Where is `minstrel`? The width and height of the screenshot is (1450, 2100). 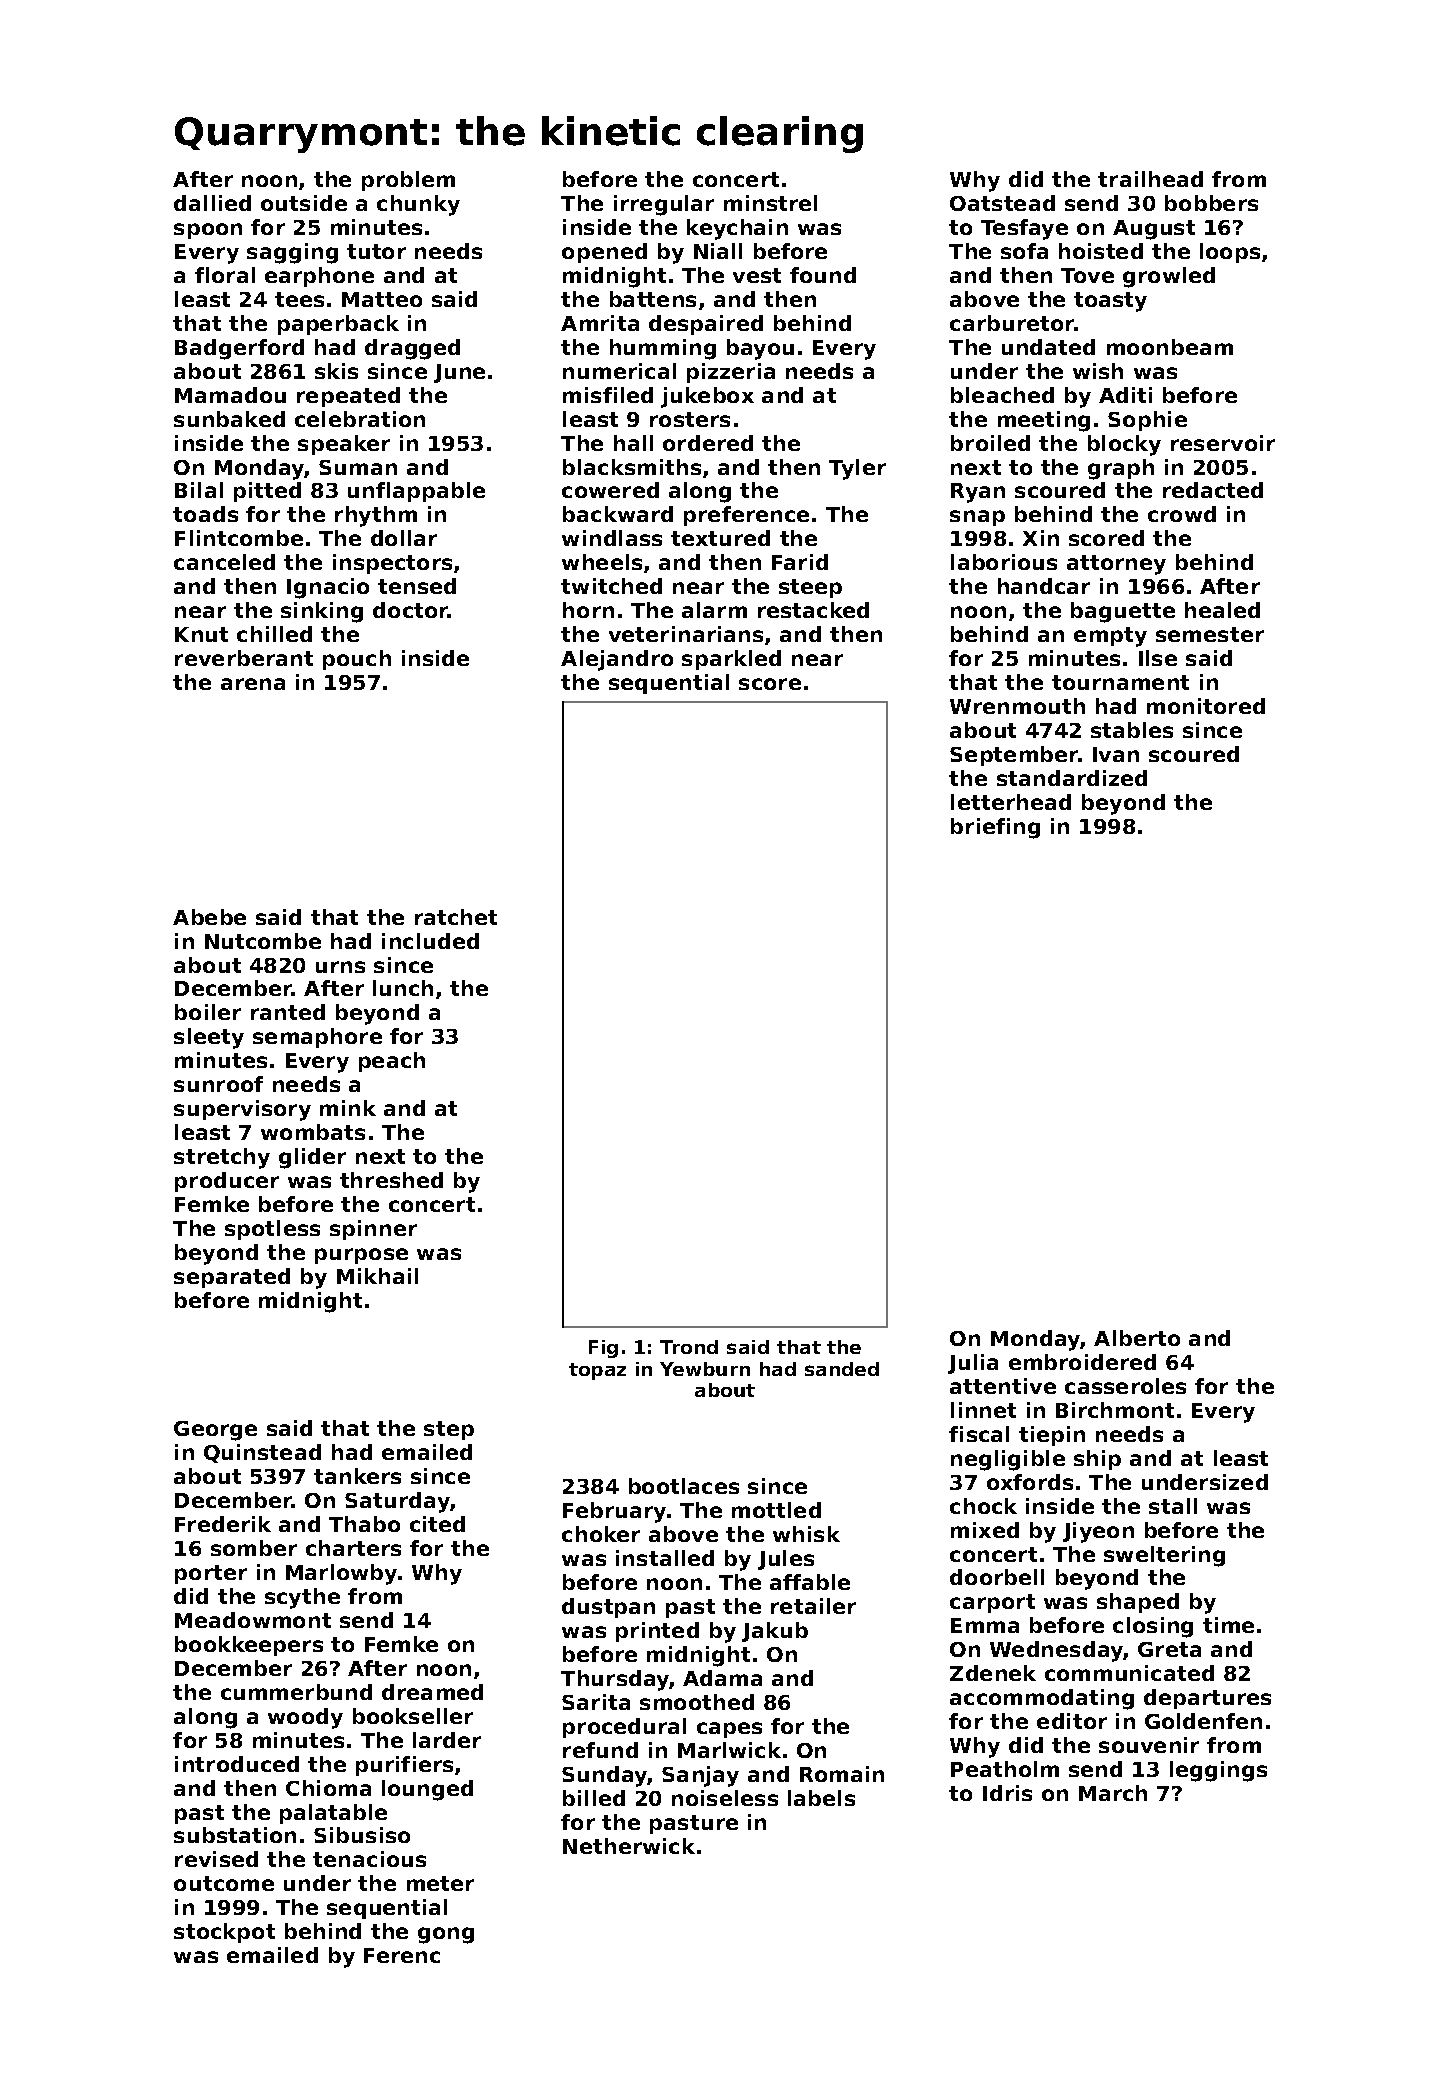 minstrel is located at coordinates (770, 203).
